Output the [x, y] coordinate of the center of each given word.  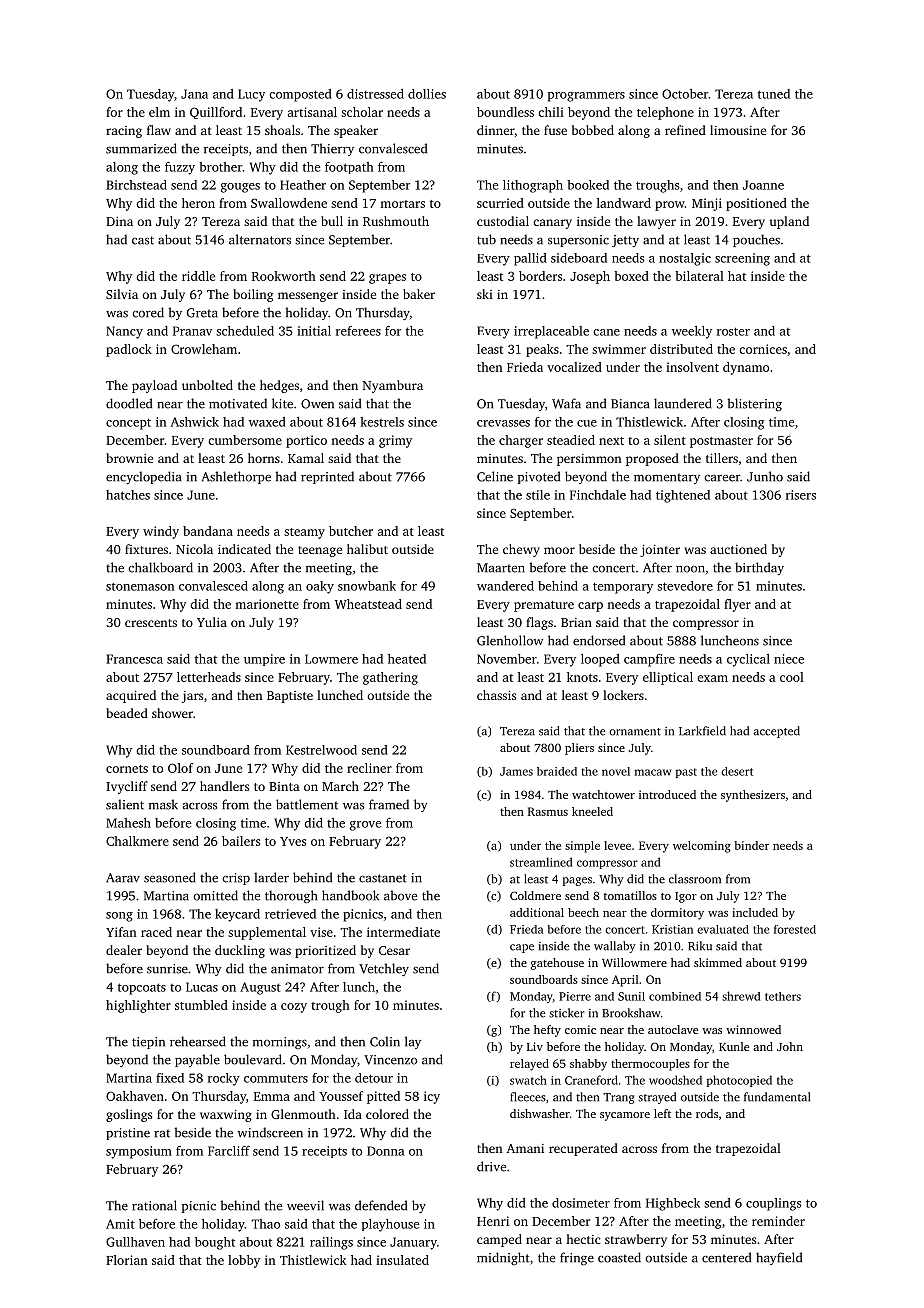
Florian [126, 1260]
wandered [505, 586]
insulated [402, 1260]
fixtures [146, 549]
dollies [427, 94]
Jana [194, 94]
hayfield [779, 1258]
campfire [649, 660]
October [685, 94]
